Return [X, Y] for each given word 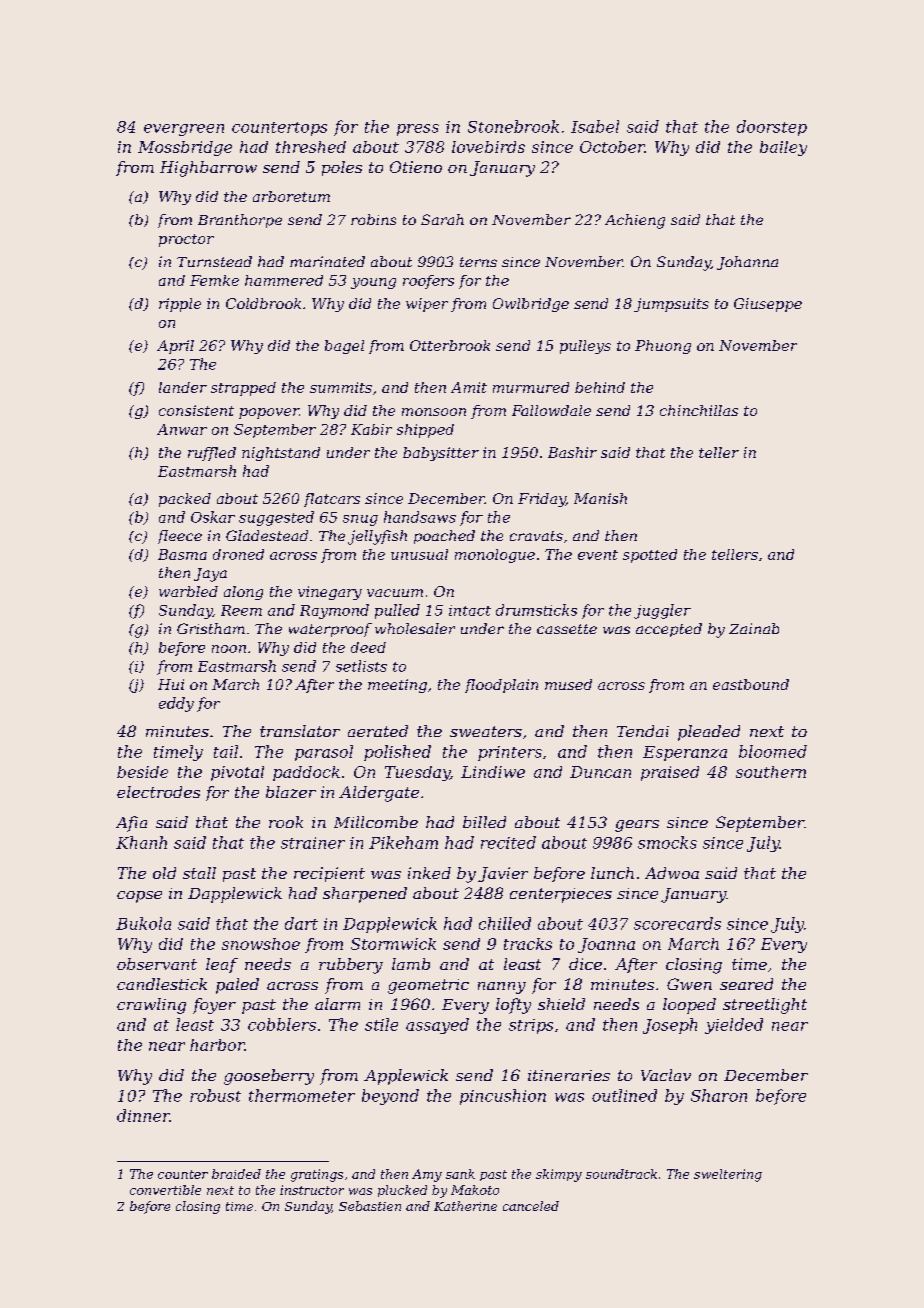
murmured [531, 387]
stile [381, 1024]
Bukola [143, 923]
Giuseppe [768, 305]
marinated [327, 261]
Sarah [442, 219]
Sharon [719, 1095]
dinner [143, 1115]
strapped [243, 389]
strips [531, 1026]
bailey [783, 148]
